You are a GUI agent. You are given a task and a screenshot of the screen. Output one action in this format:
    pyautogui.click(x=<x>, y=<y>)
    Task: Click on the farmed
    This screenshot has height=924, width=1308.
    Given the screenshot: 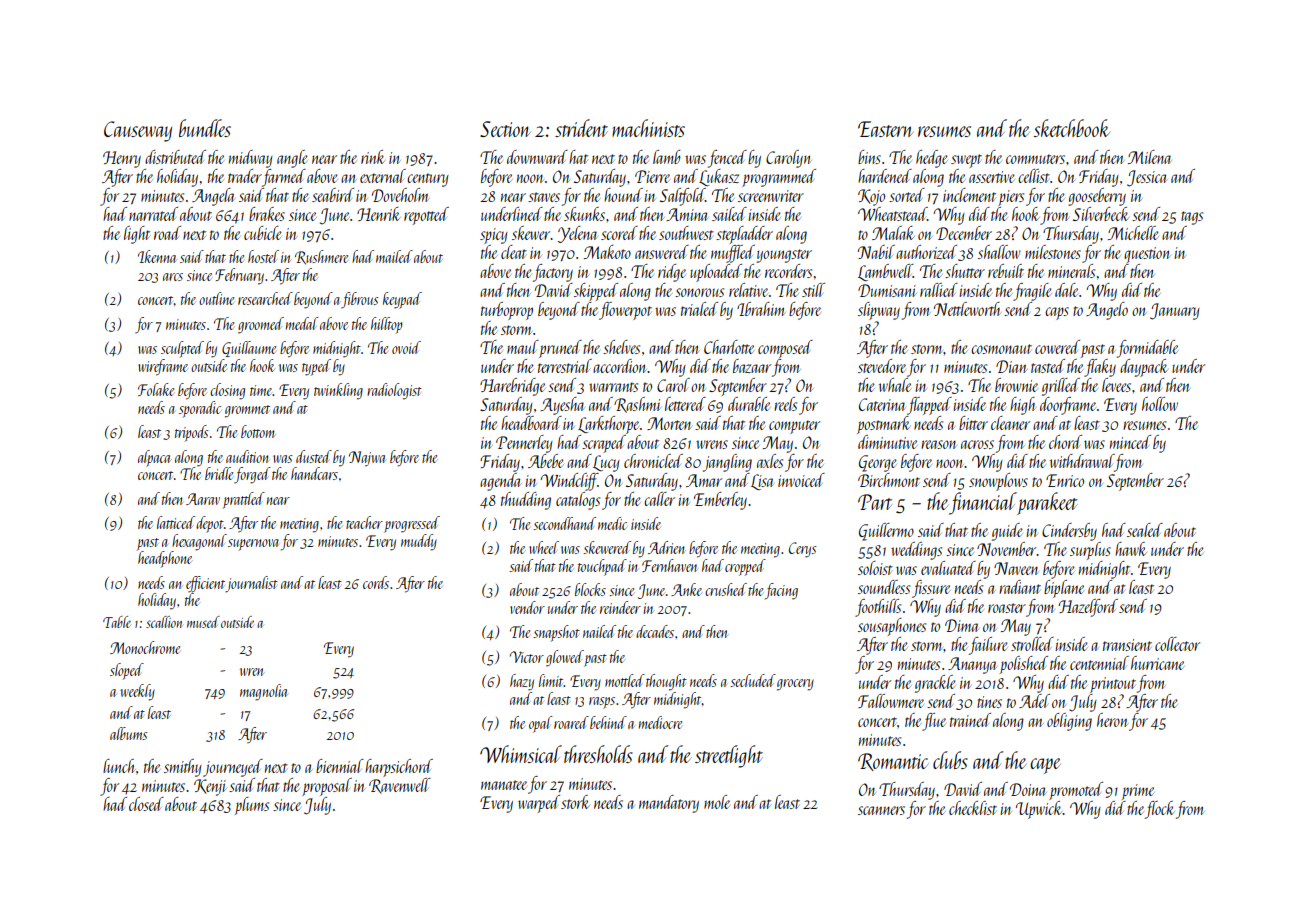 What is the action you would take?
    pyautogui.click(x=284, y=178)
